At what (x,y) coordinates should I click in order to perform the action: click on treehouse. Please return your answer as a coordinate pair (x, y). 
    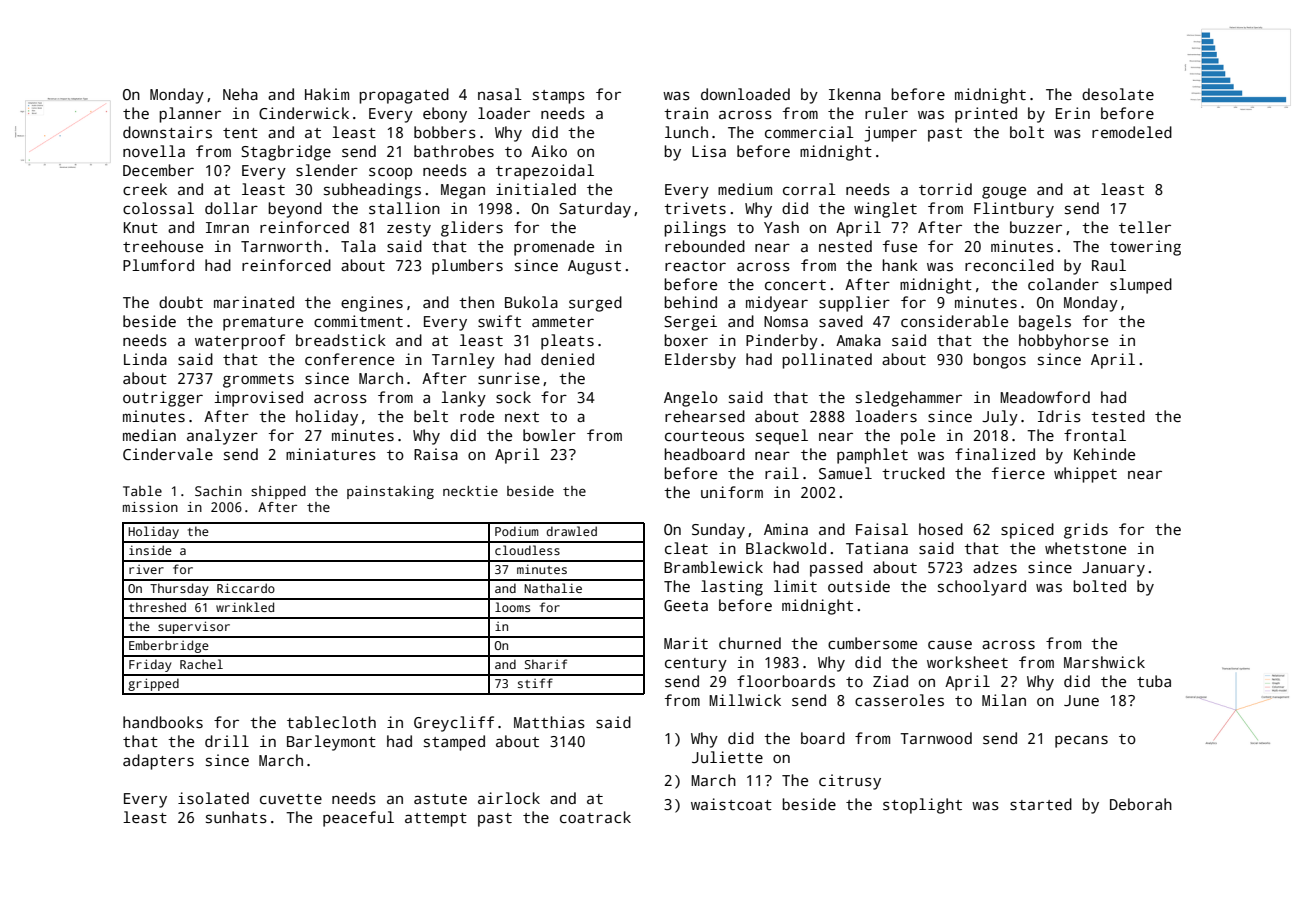
    Looking at the image, I should click on (163, 246).
